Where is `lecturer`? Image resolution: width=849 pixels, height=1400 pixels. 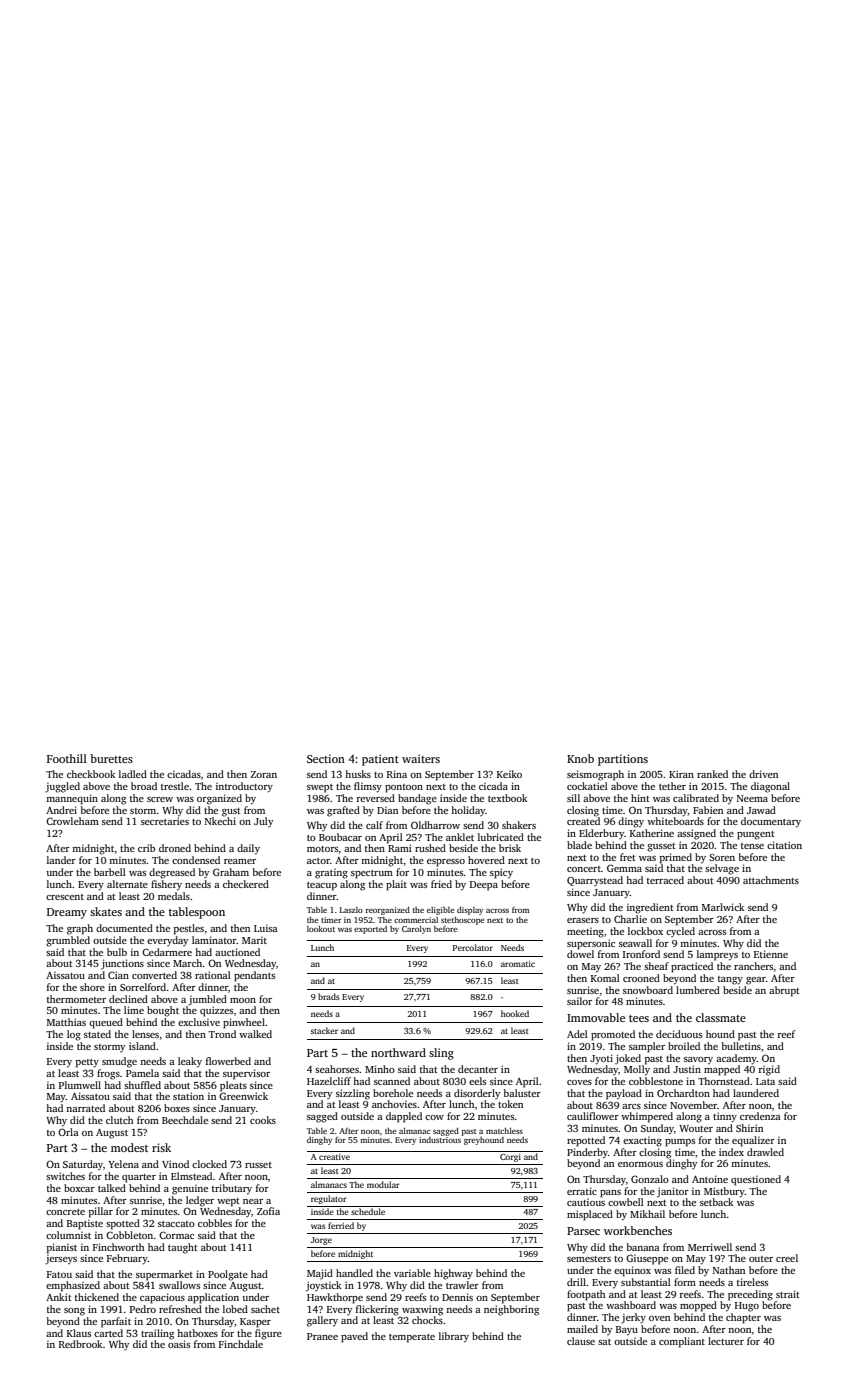 lecturer is located at coordinates (726, 1341).
